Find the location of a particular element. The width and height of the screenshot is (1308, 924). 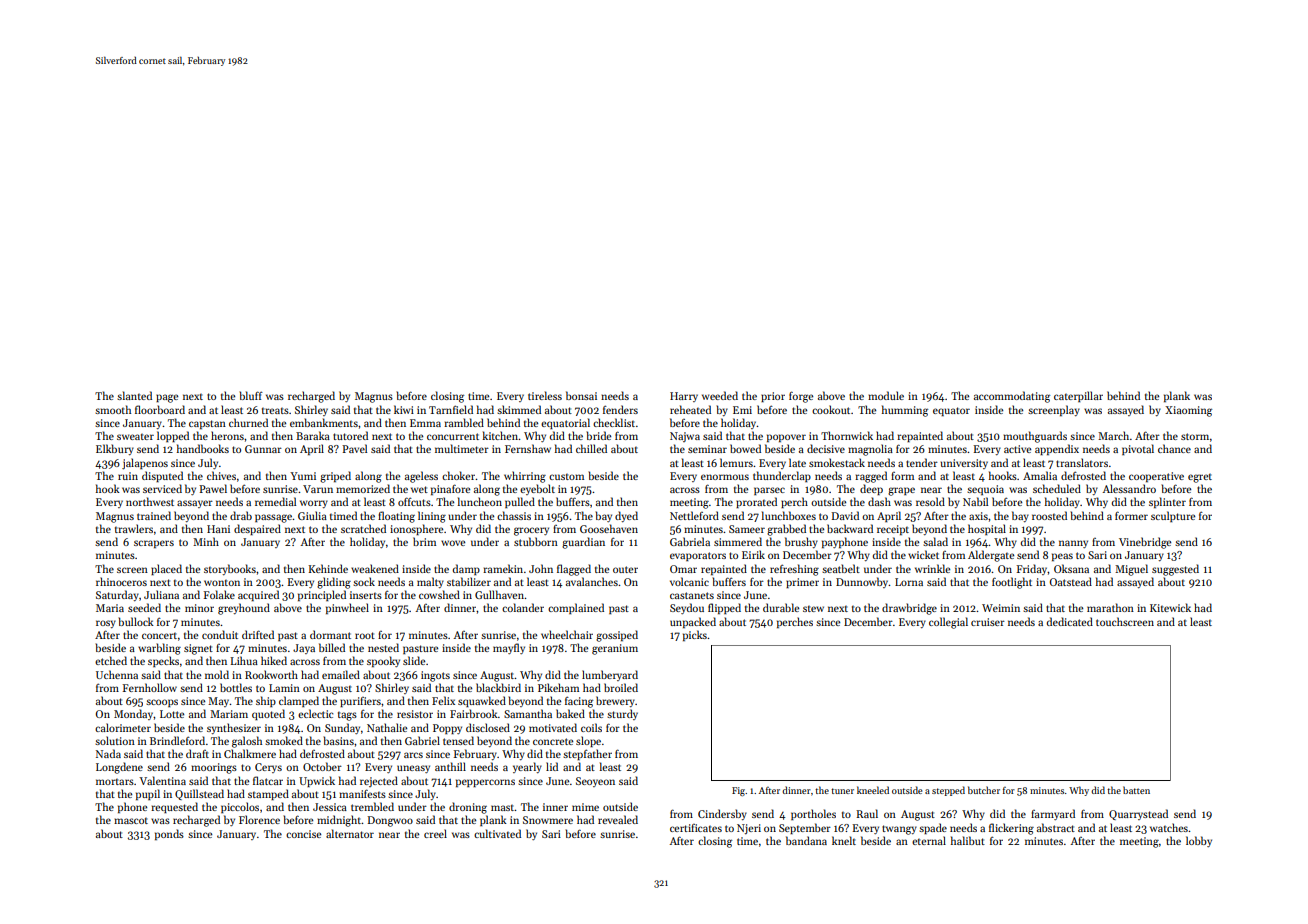

mouthguards is located at coordinates (1035, 437).
